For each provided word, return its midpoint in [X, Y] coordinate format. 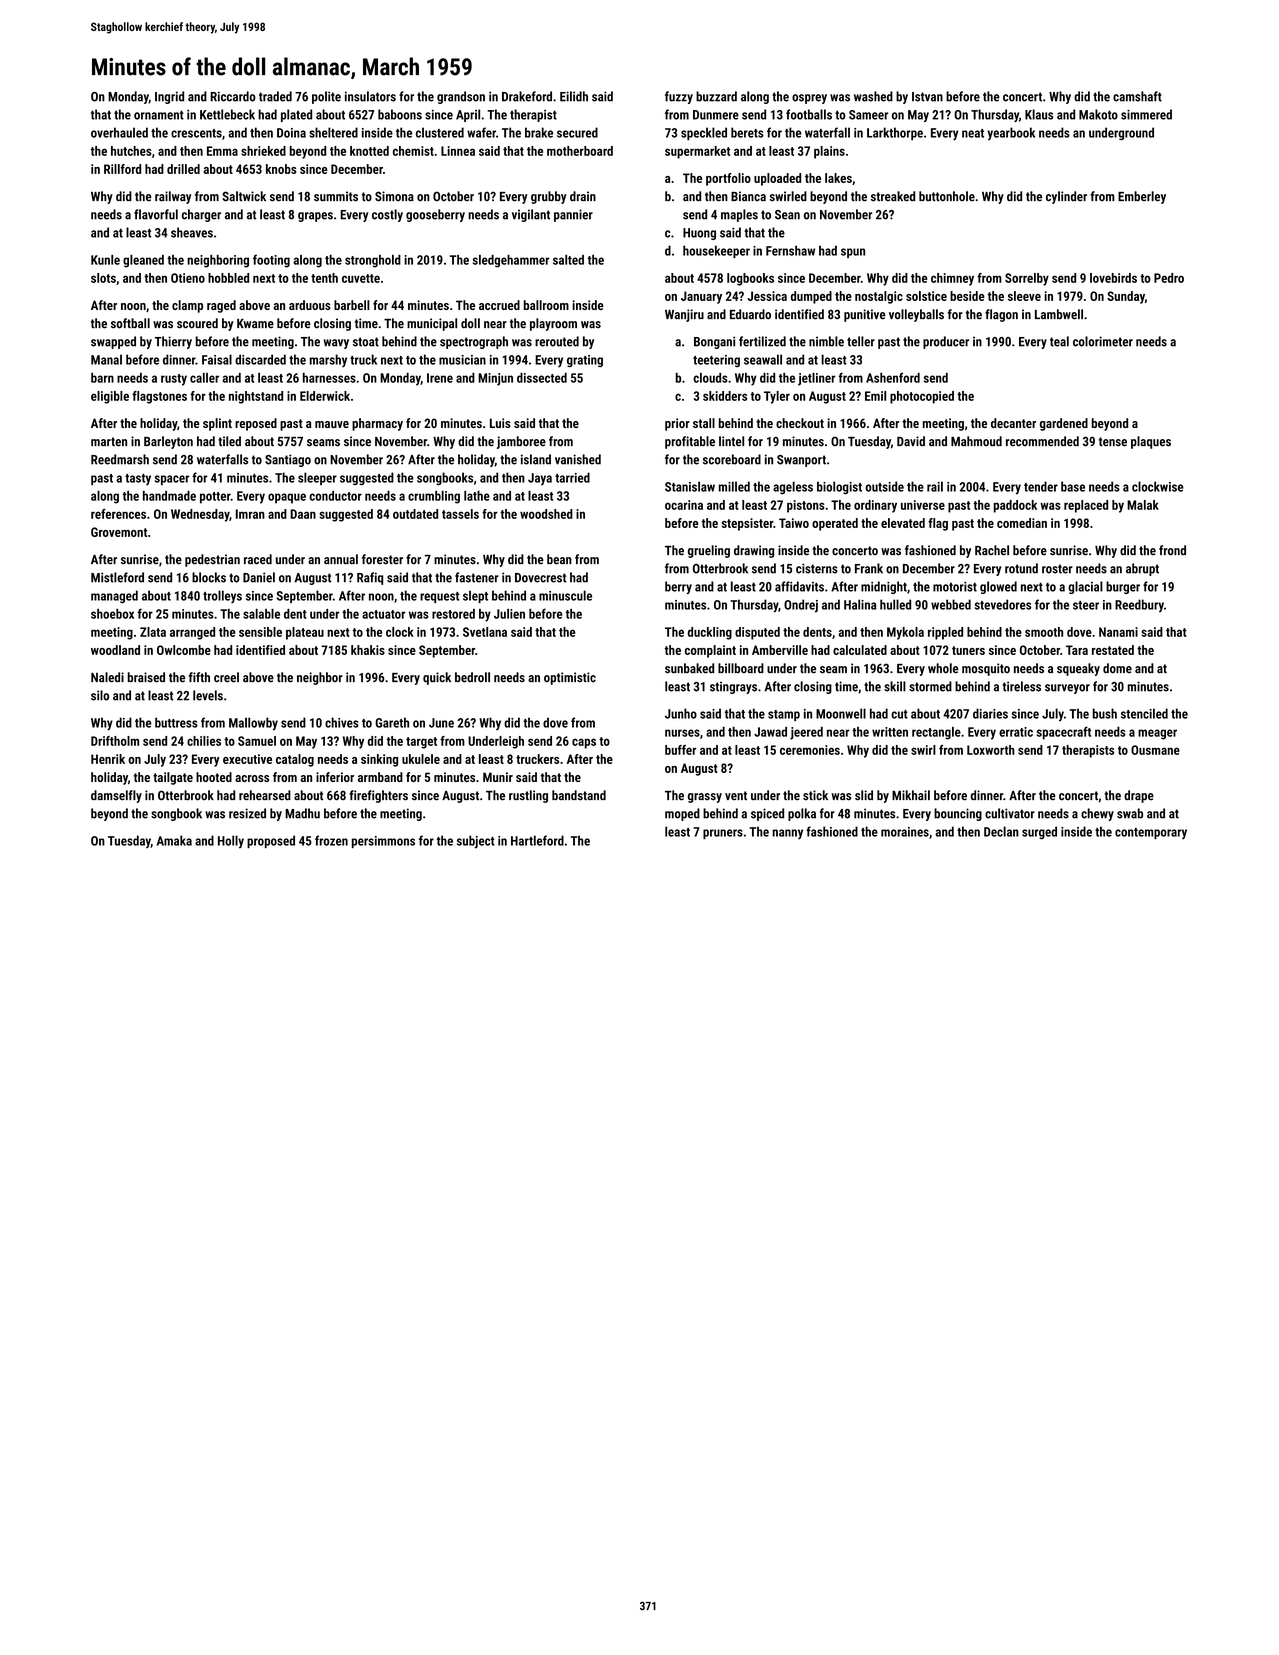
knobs [281, 169]
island [536, 459]
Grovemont [119, 532]
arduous [310, 305]
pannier [573, 215]
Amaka [174, 840]
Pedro [1169, 278]
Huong [699, 234]
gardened [1064, 424]
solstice [926, 296]
